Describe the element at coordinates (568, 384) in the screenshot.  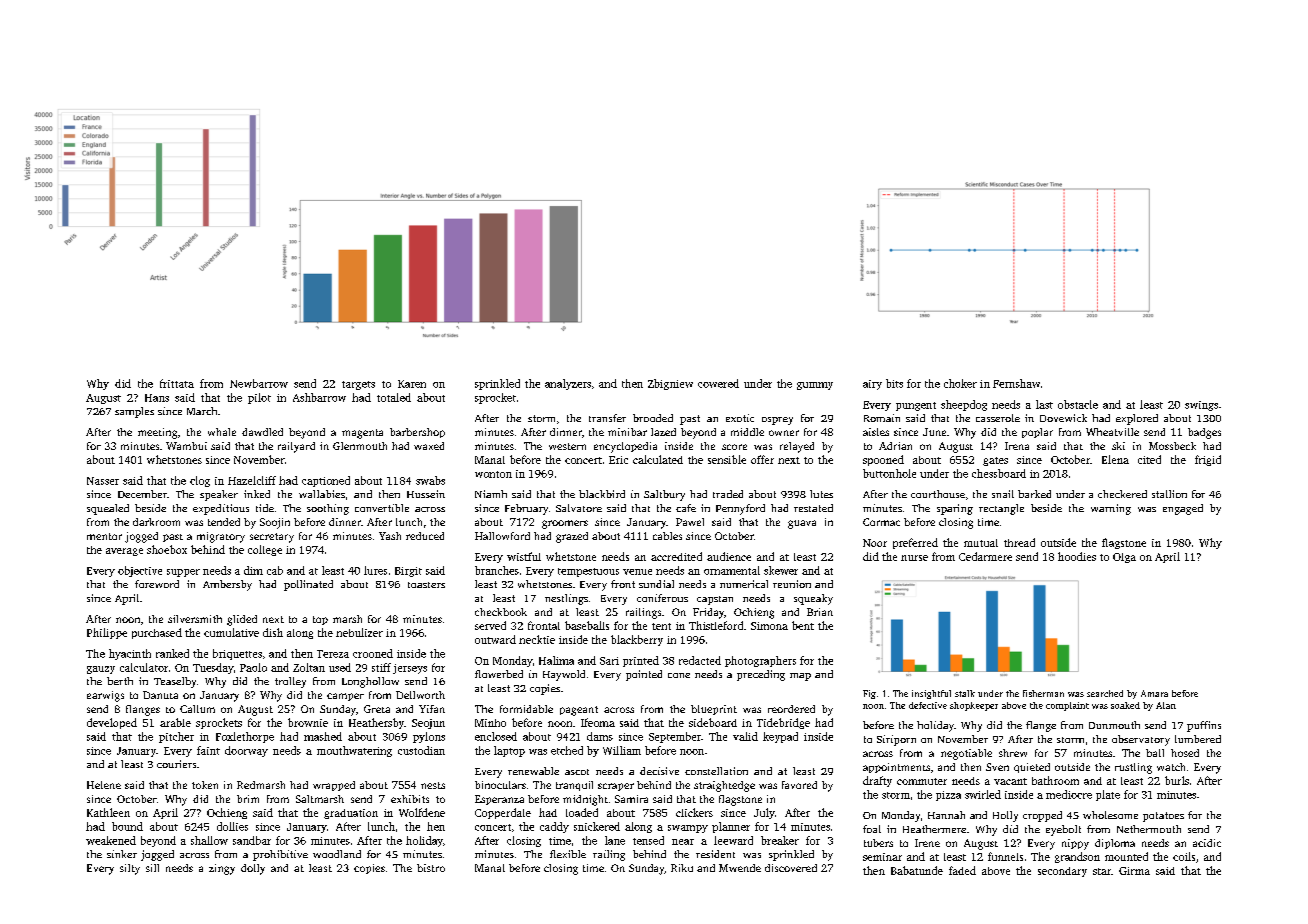
I see `analyzers` at that location.
